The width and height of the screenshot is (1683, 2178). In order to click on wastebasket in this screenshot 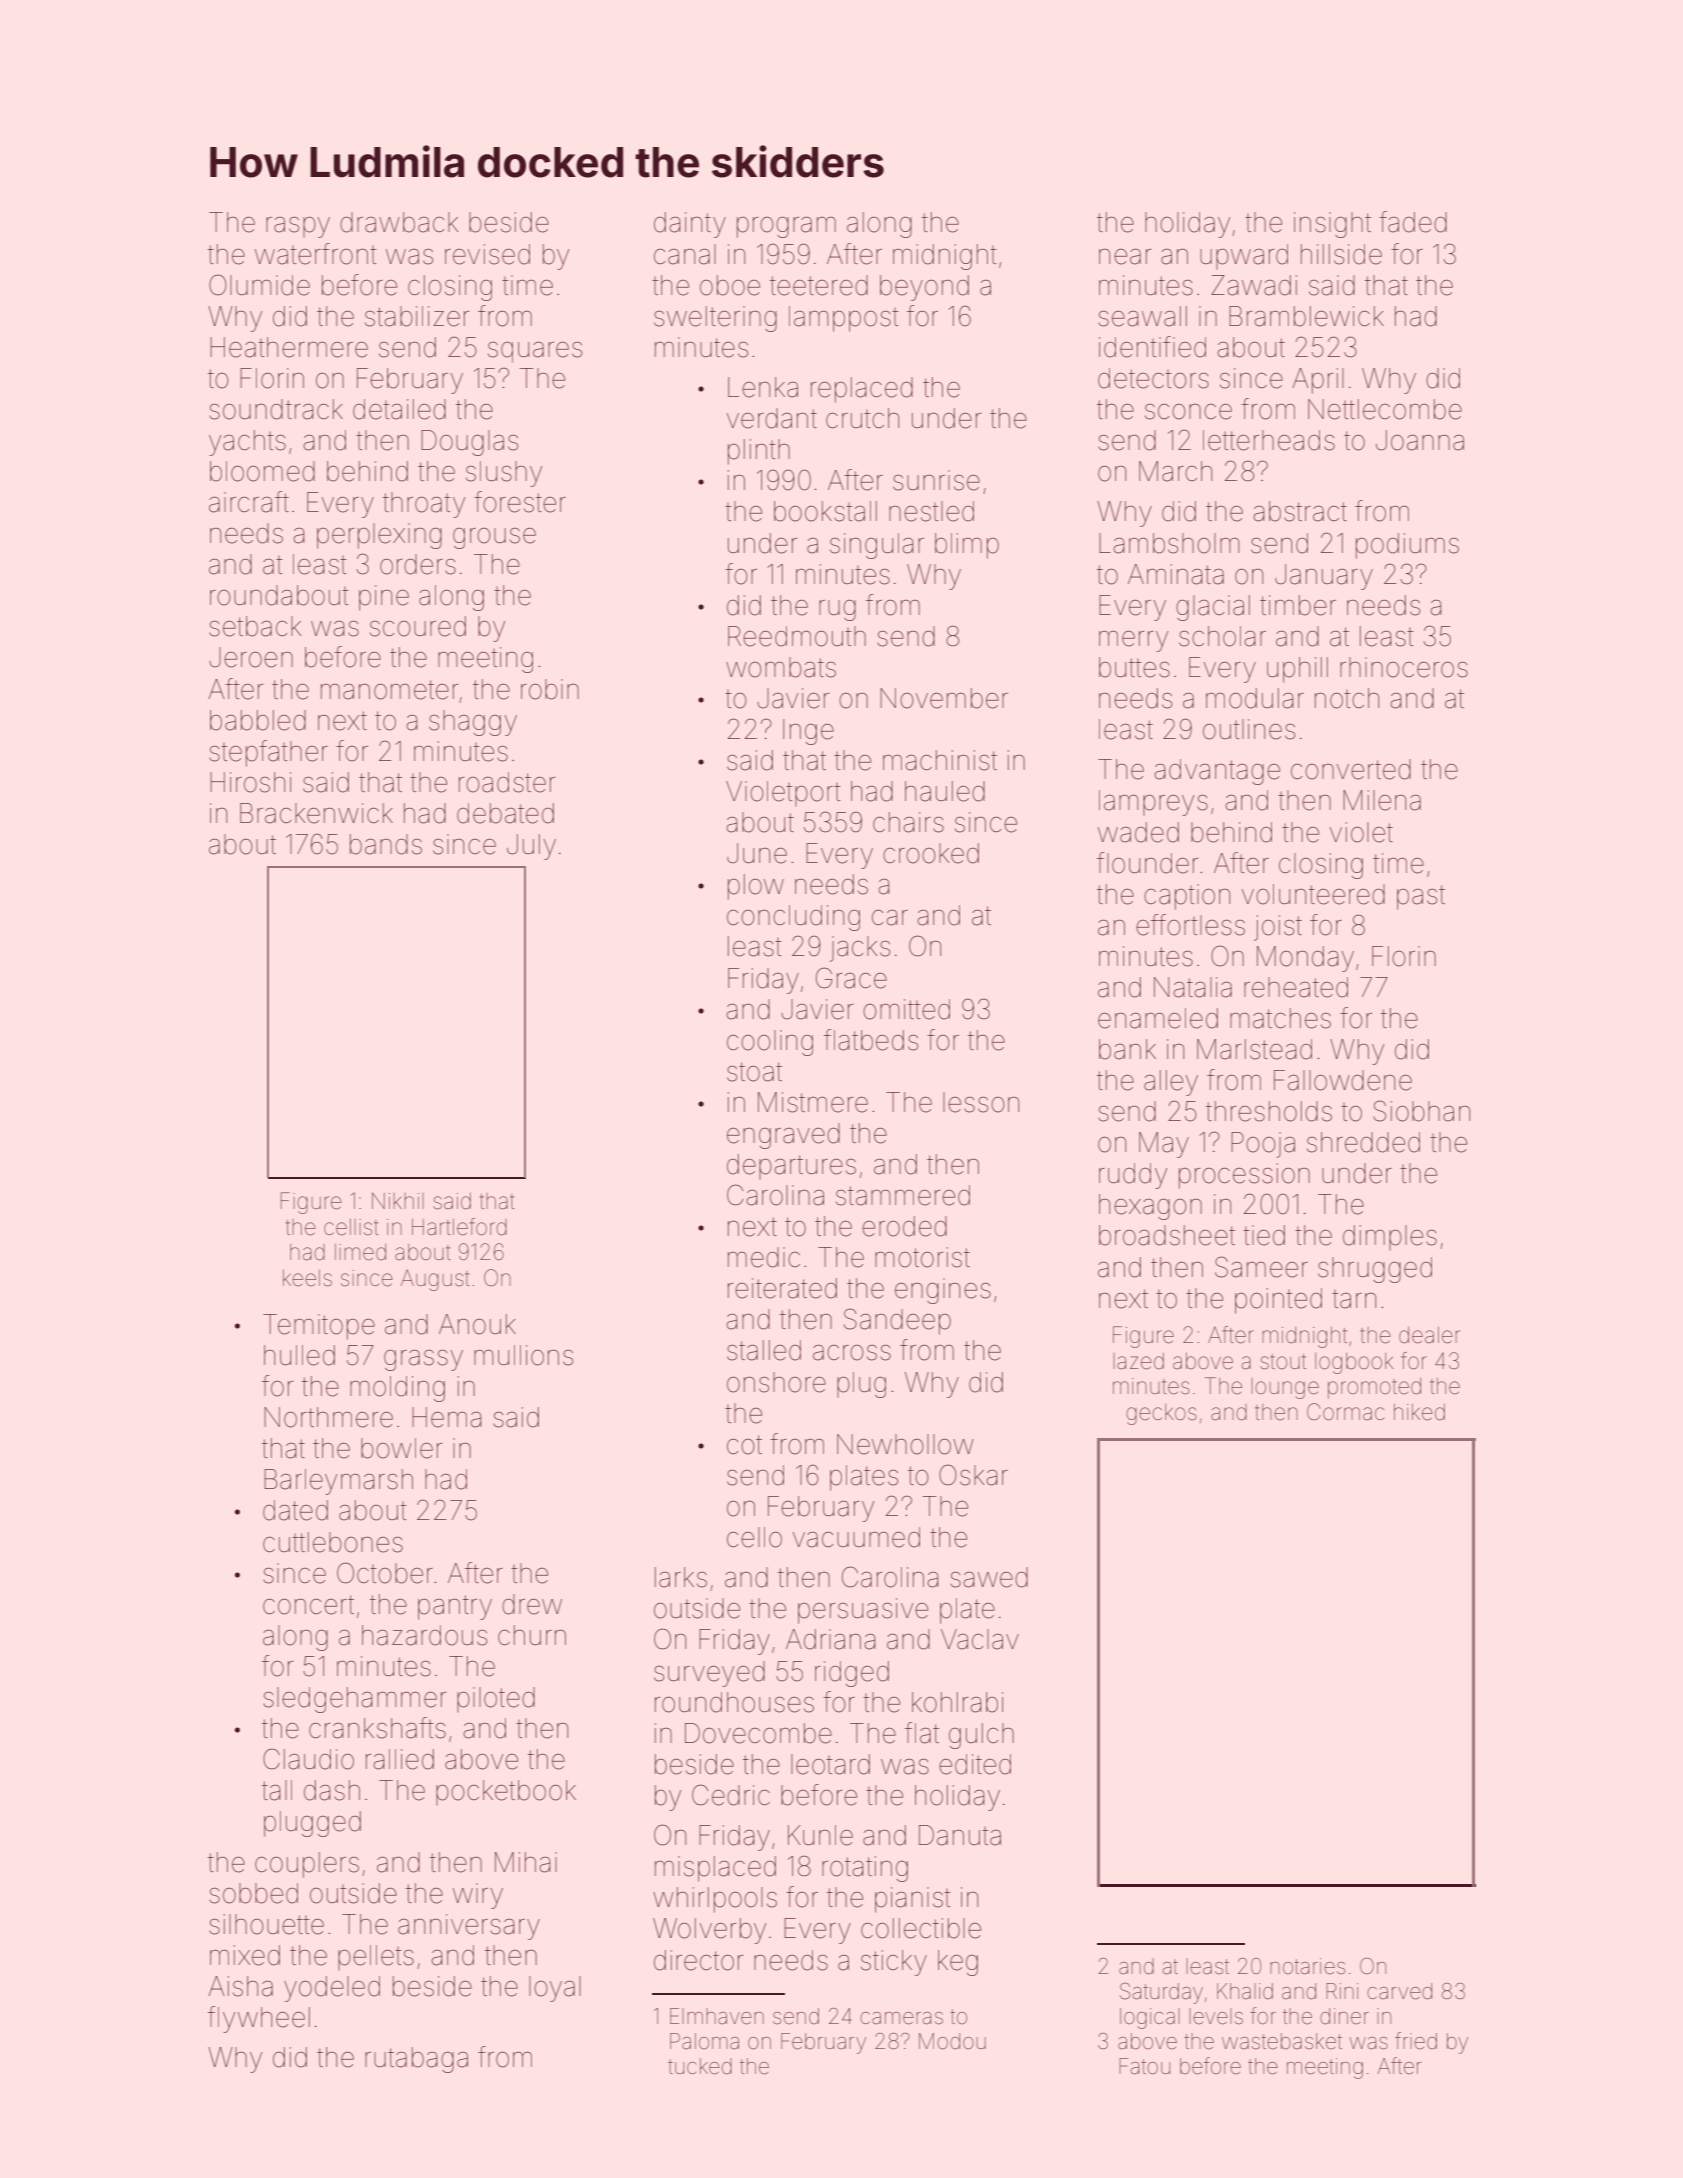, I will do `click(1282, 2041)`.
